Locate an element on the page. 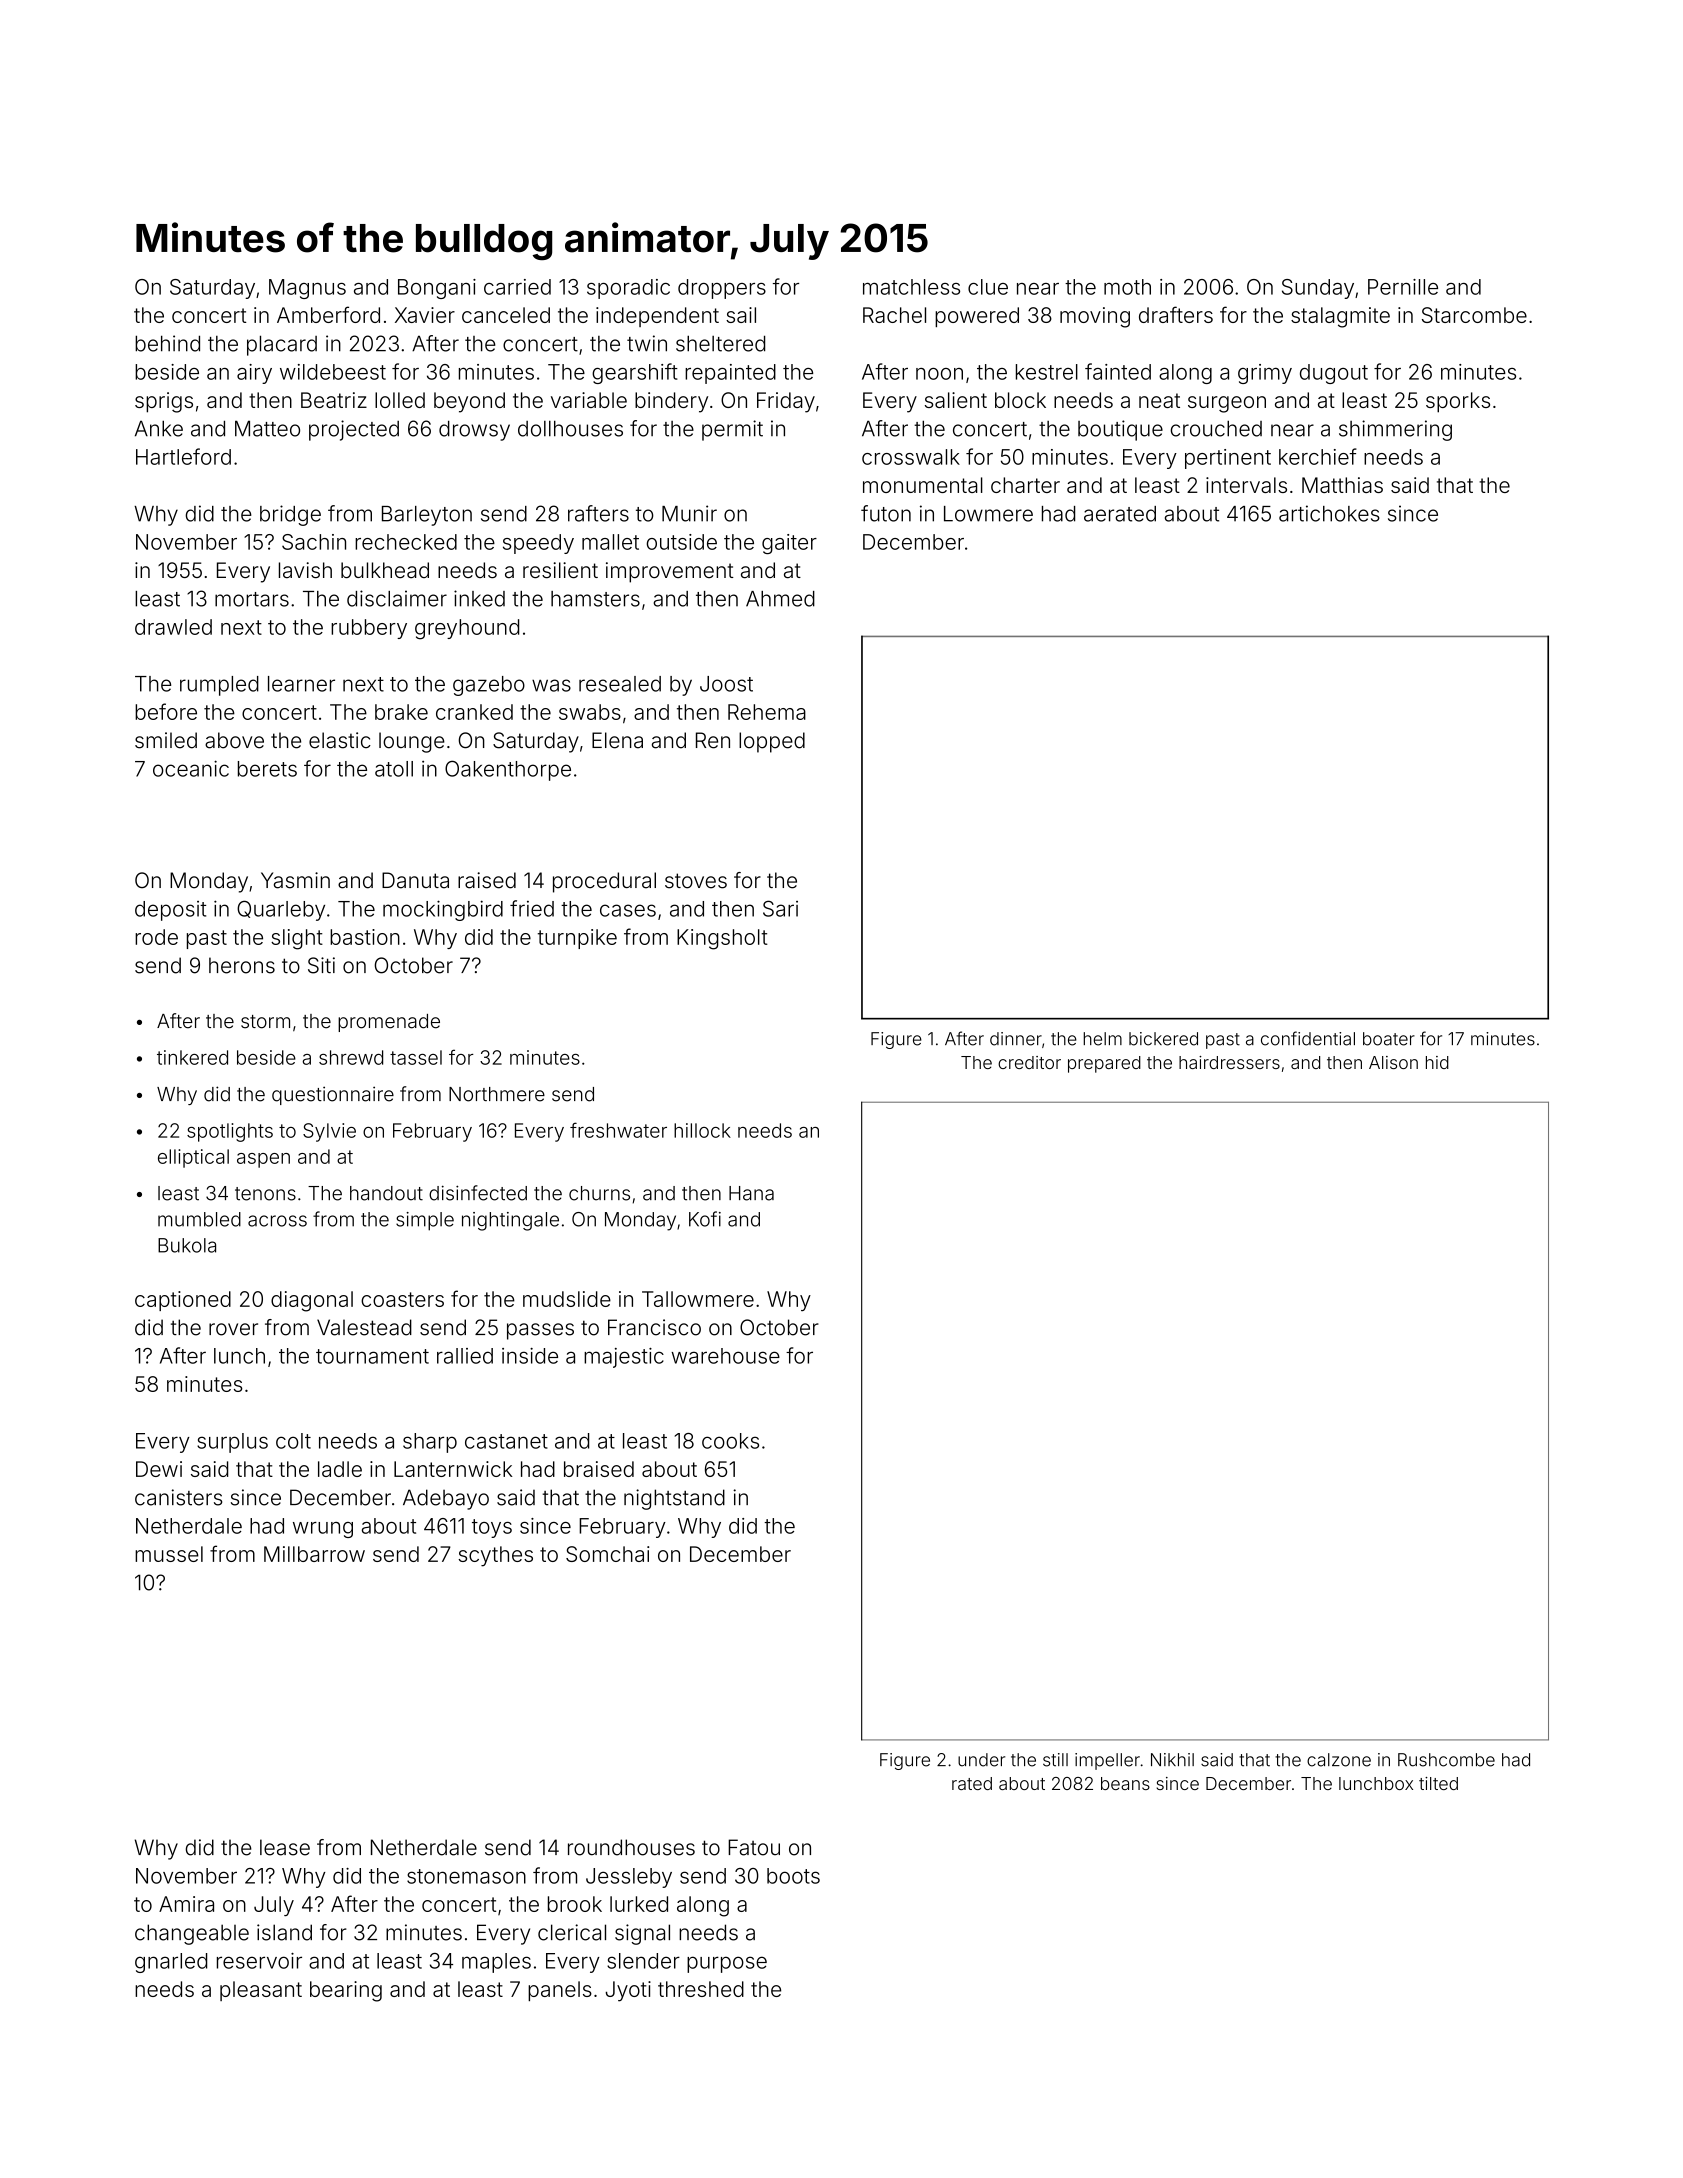 This image has height=2178, width=1683. futon is located at coordinates (886, 513).
